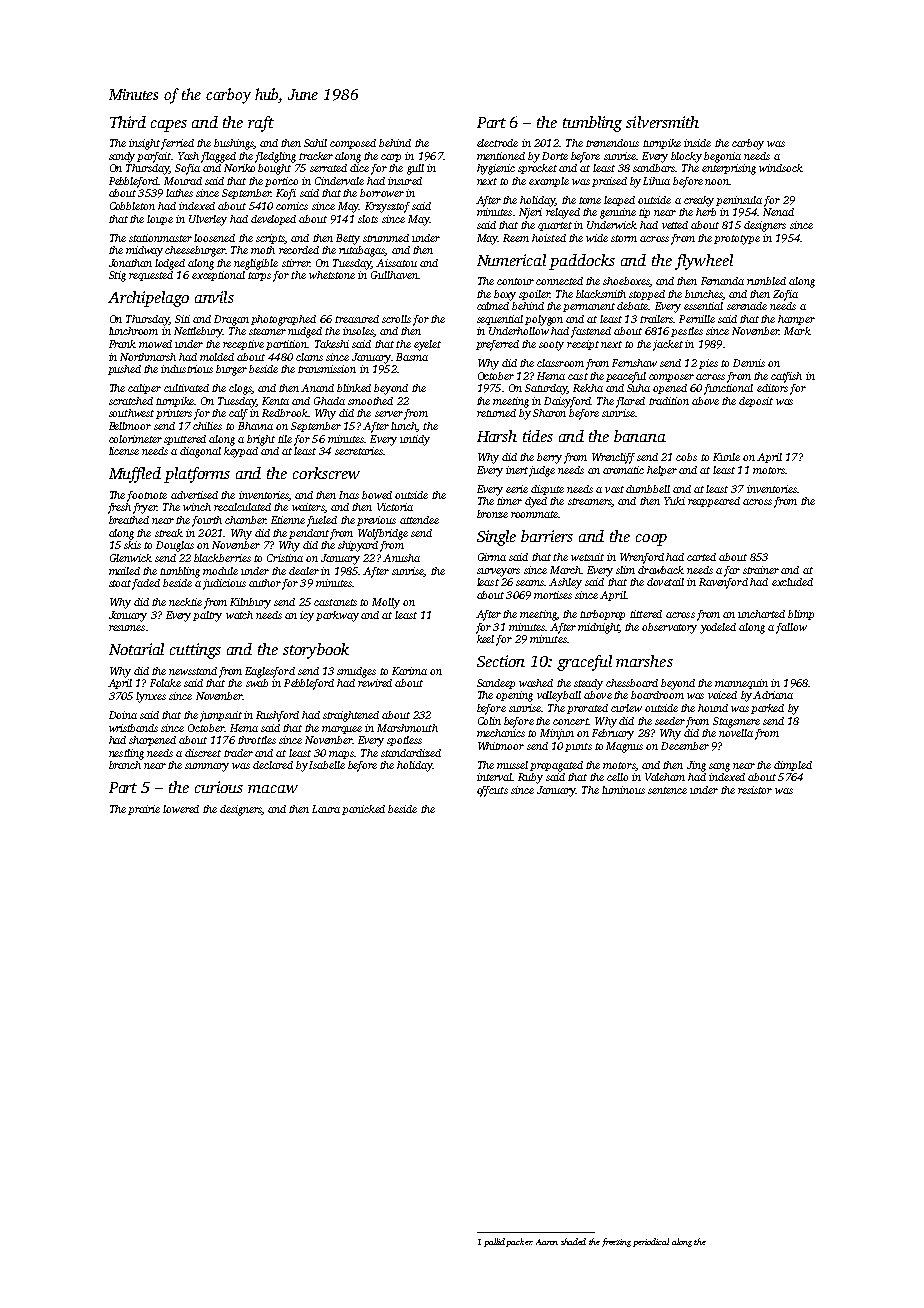 This document has width=924, height=1308. I want to click on Archipelago, so click(148, 299).
